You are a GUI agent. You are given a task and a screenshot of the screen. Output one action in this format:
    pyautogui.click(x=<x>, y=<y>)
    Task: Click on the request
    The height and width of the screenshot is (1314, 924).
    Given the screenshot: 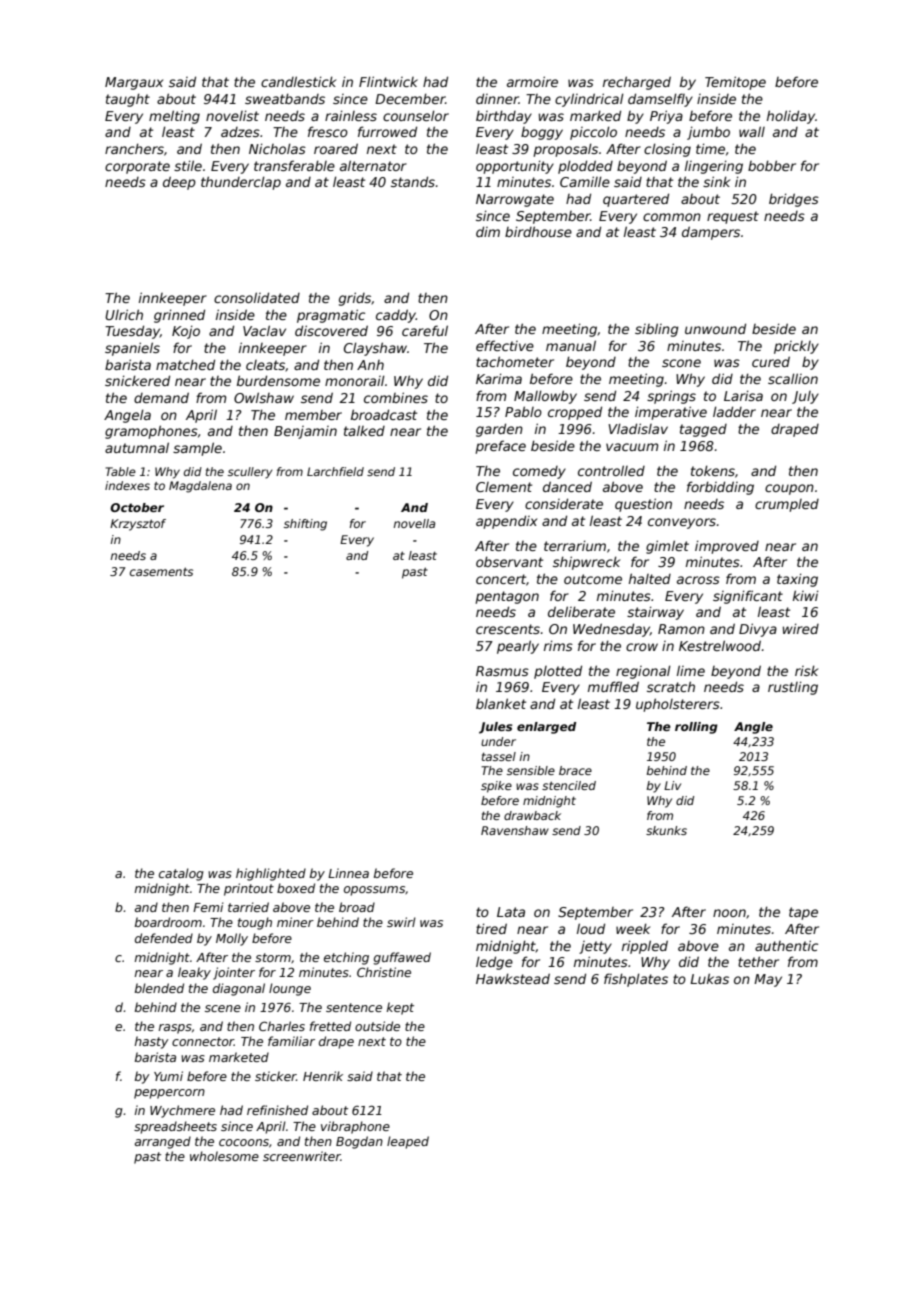 What is the action you would take?
    pyautogui.click(x=733, y=217)
